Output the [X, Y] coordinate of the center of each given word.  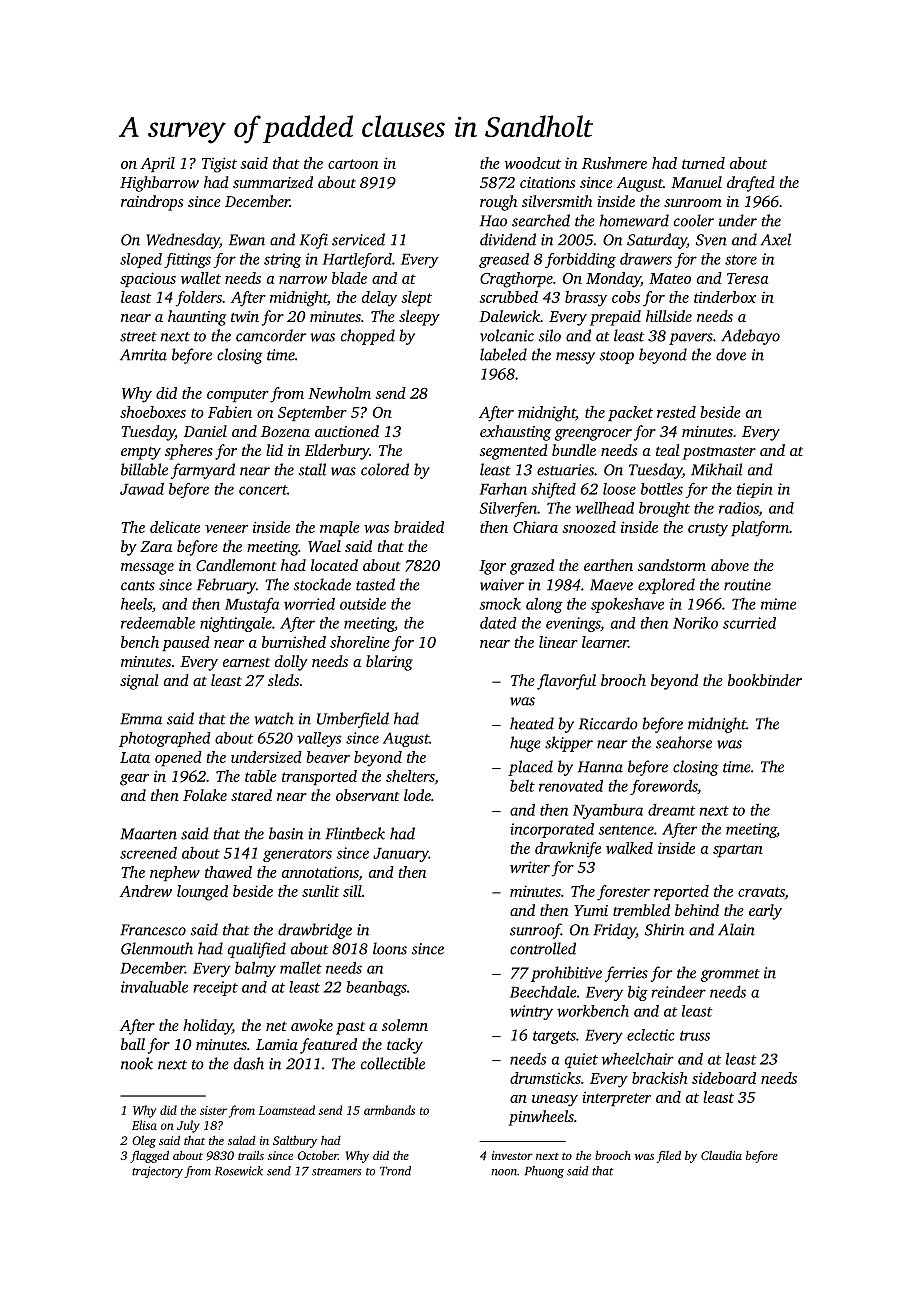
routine [747, 585]
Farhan [503, 489]
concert [263, 490]
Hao [493, 221]
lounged [202, 893]
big [638, 993]
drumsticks [545, 1078]
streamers [336, 1172]
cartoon [353, 164]
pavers [691, 339]
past [350, 1028]
